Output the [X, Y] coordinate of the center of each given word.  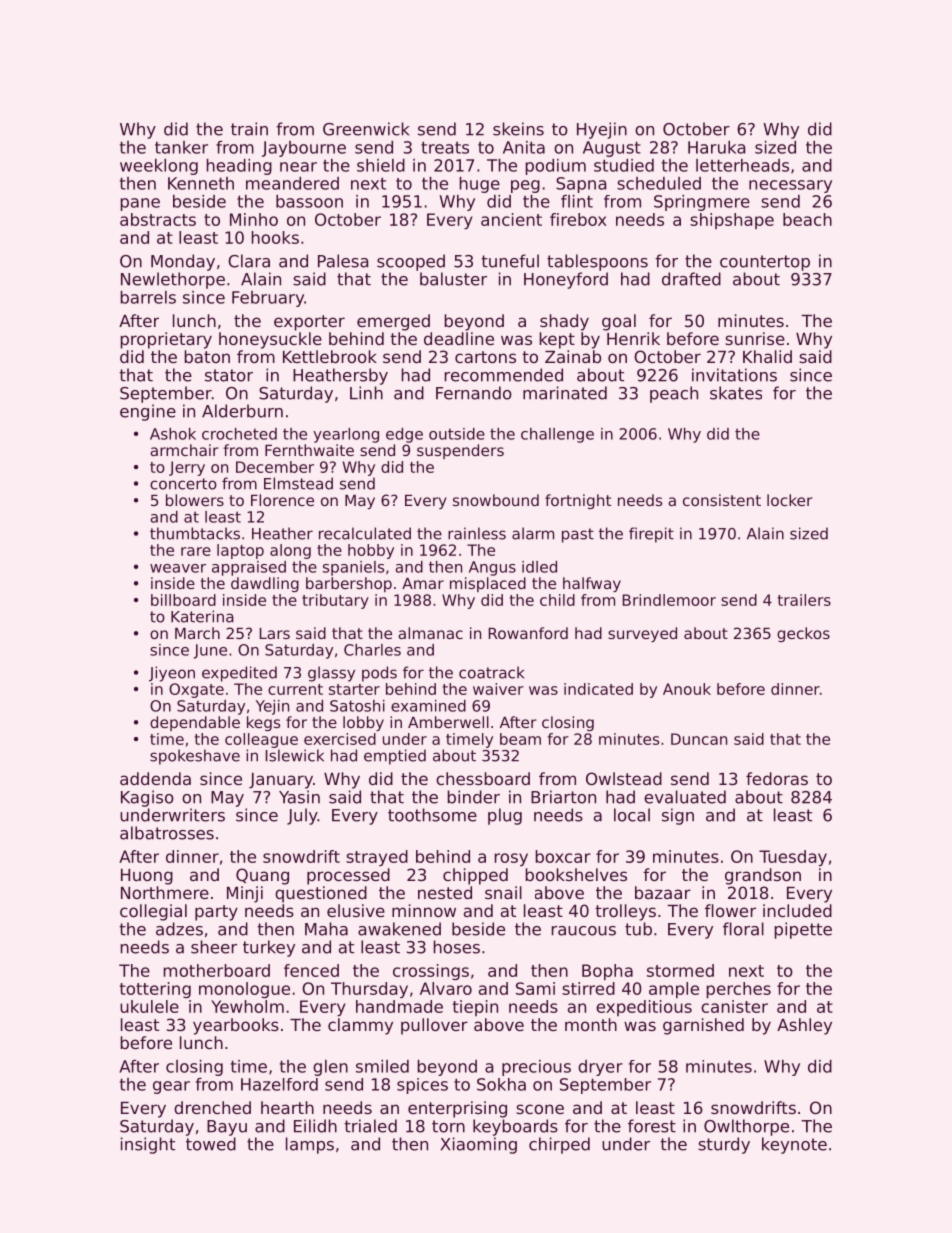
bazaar [663, 892]
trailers [804, 600]
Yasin [299, 797]
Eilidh [315, 1126]
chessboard [483, 778]
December [275, 467]
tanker [181, 147]
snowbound [496, 500]
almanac [430, 633]
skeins [518, 129]
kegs [263, 723]
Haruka [716, 147]
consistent [722, 500]
